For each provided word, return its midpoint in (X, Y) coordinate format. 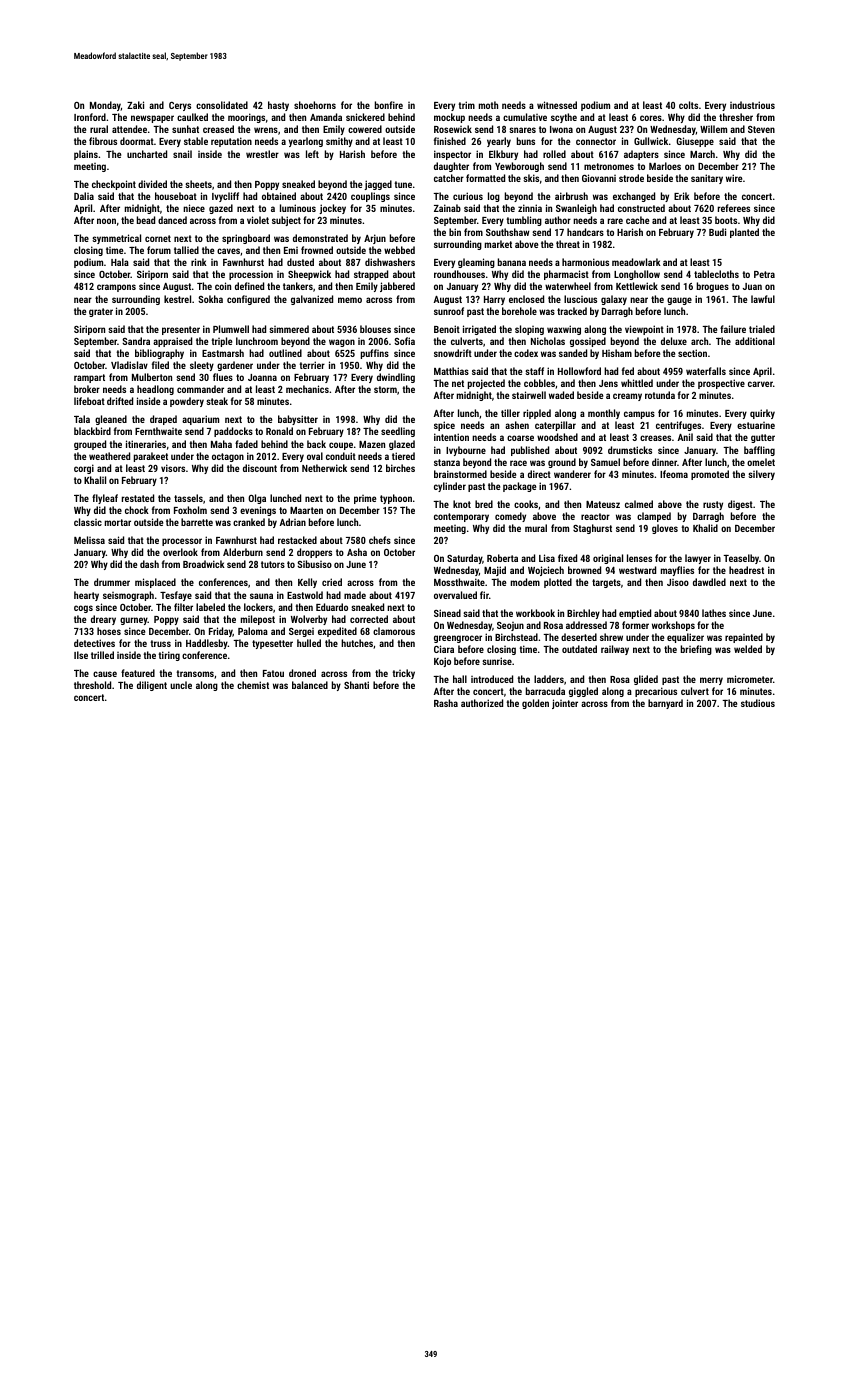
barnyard (665, 704)
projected (486, 384)
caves (228, 251)
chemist (253, 685)
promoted (710, 475)
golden (535, 704)
